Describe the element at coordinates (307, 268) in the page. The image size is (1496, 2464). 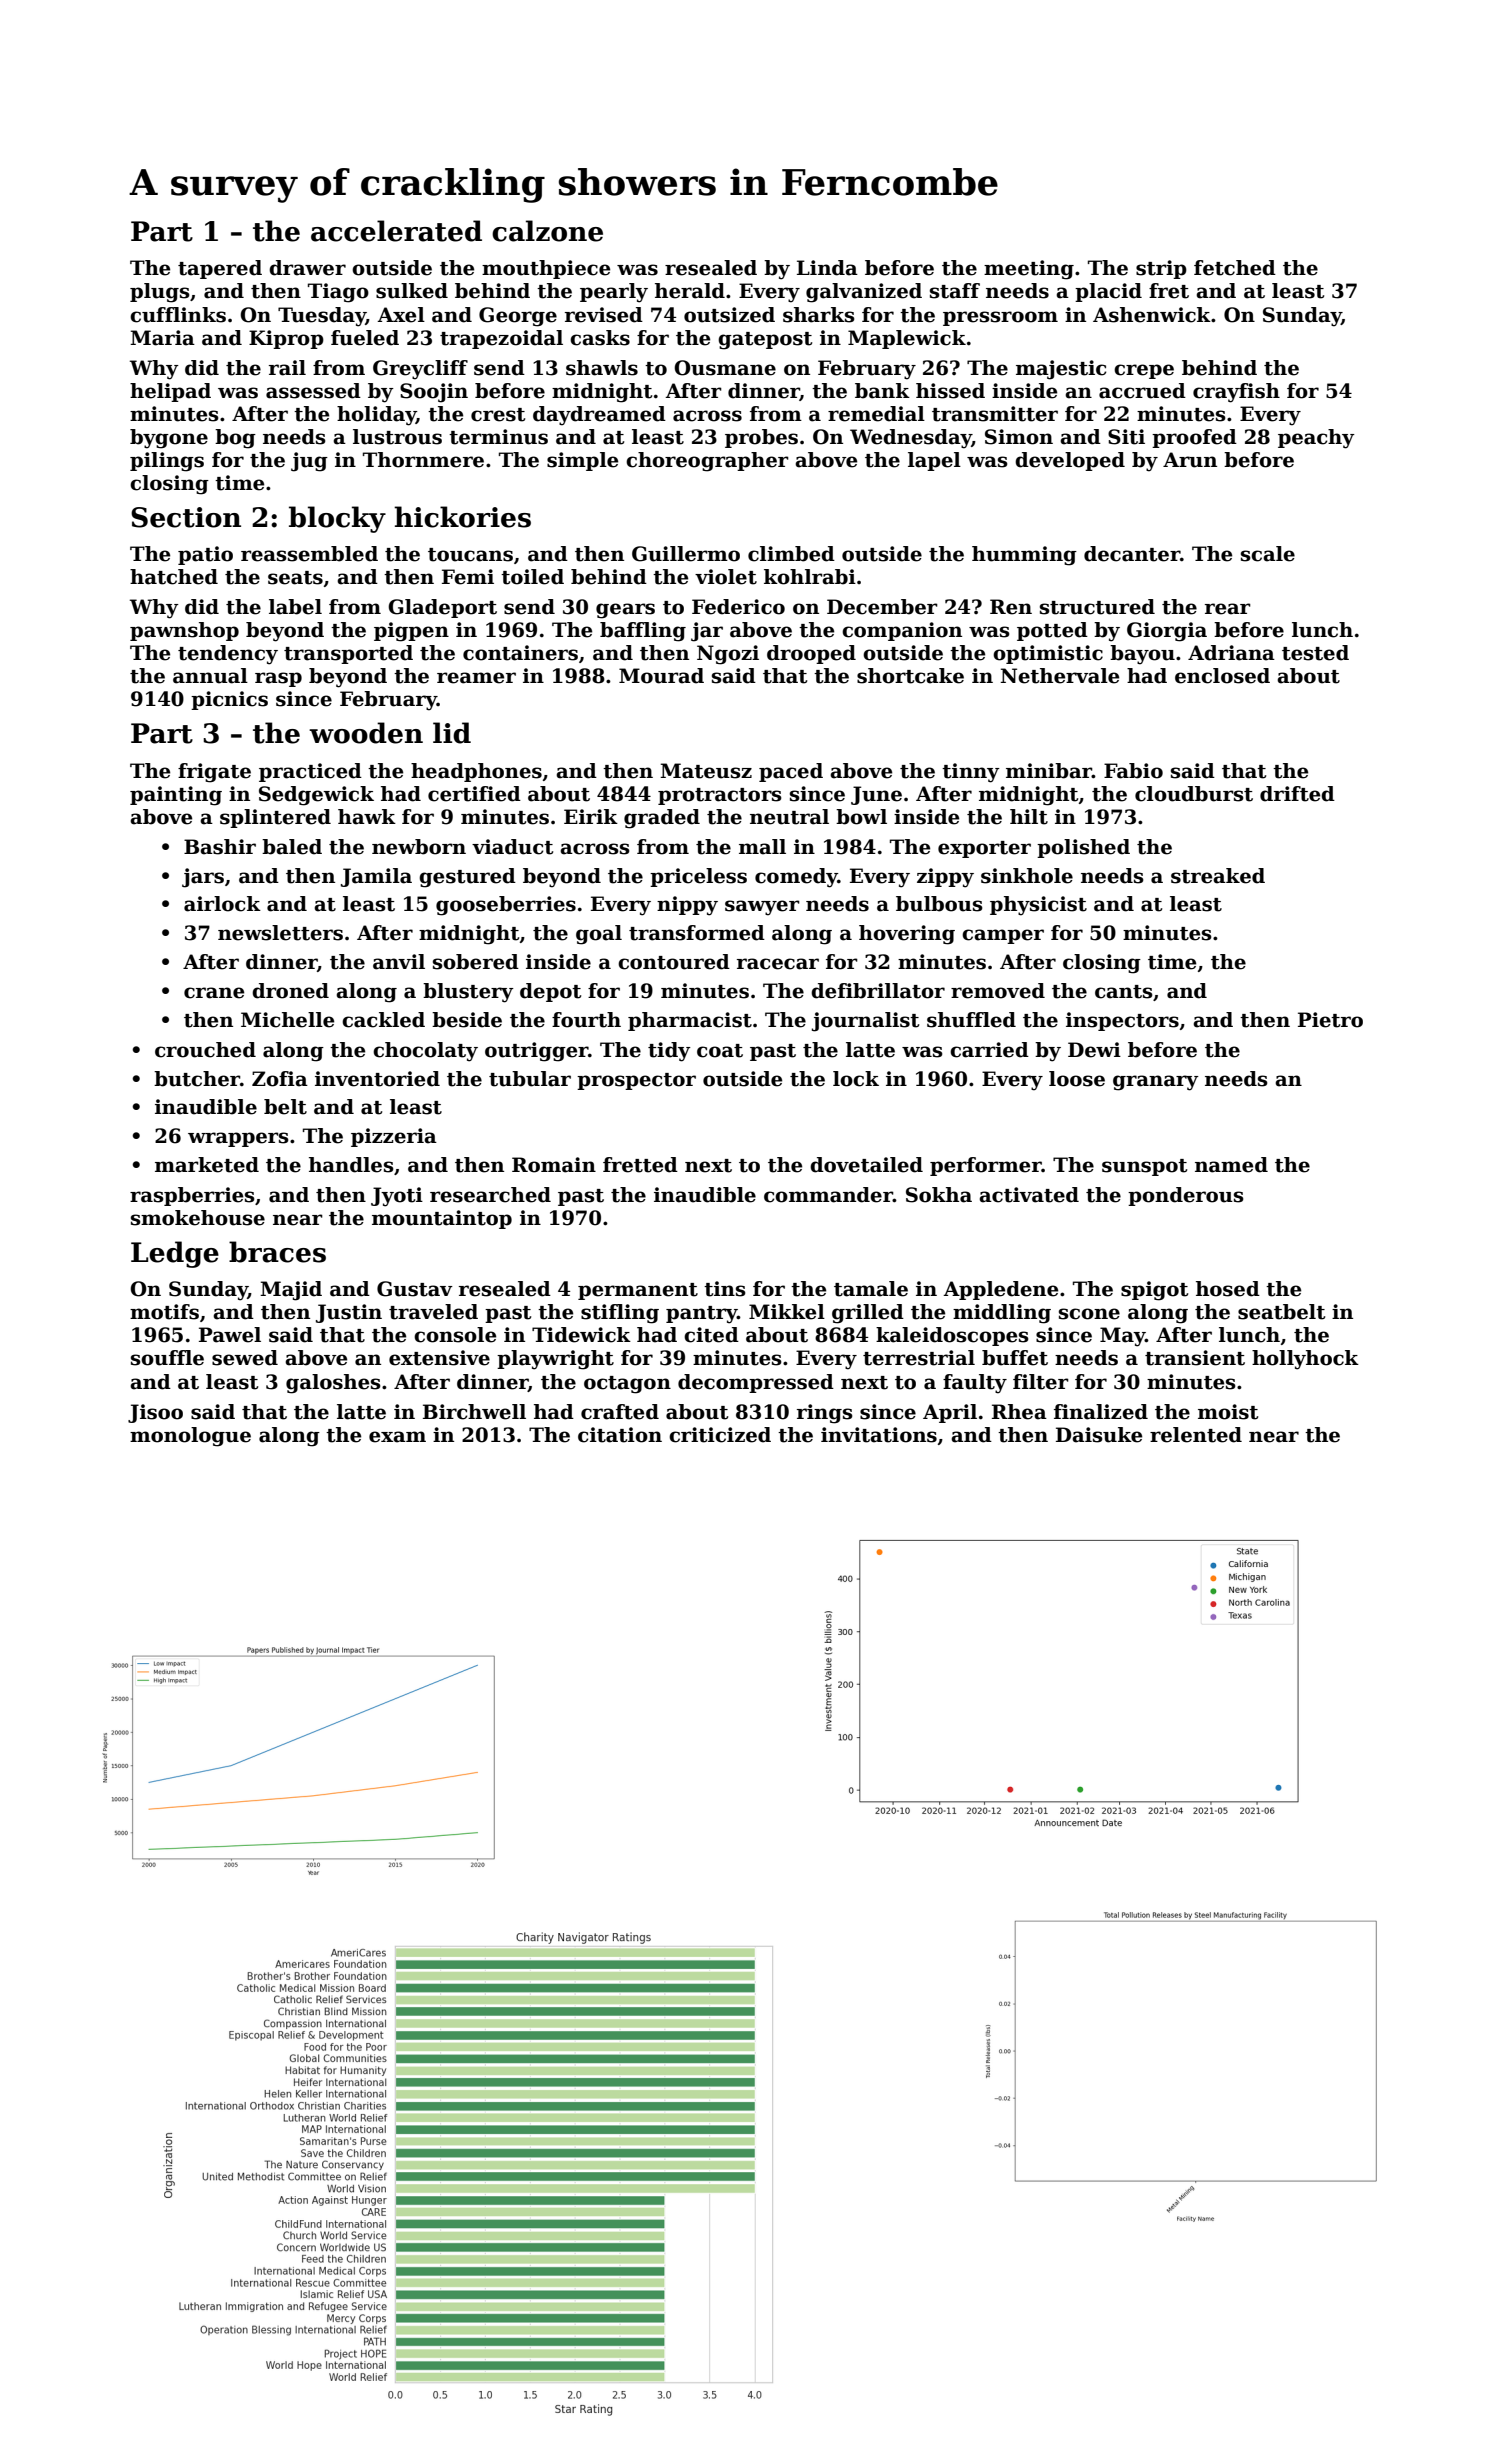
I see `drawer` at that location.
